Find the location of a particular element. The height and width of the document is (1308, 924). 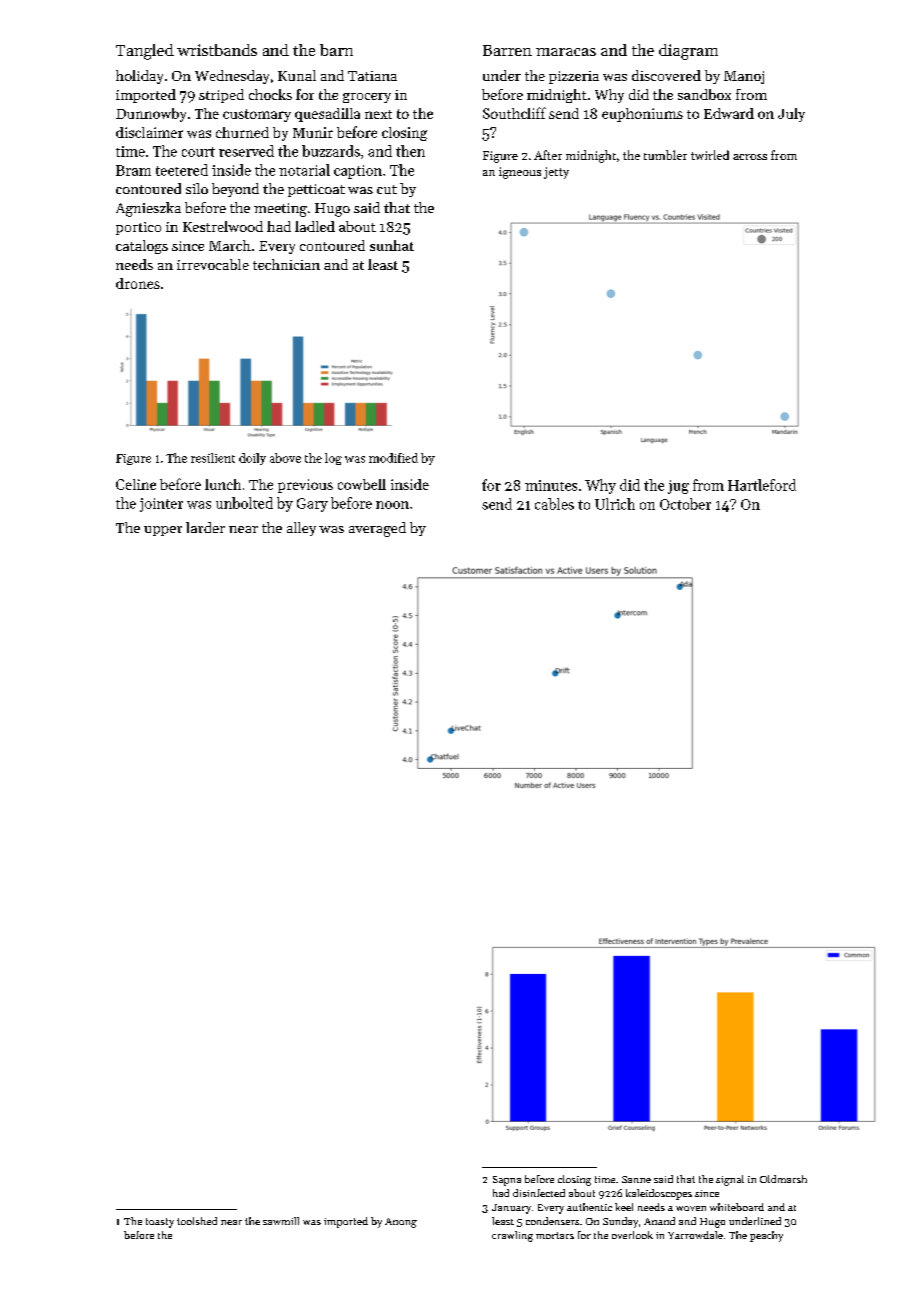

toasty is located at coordinates (160, 1223).
